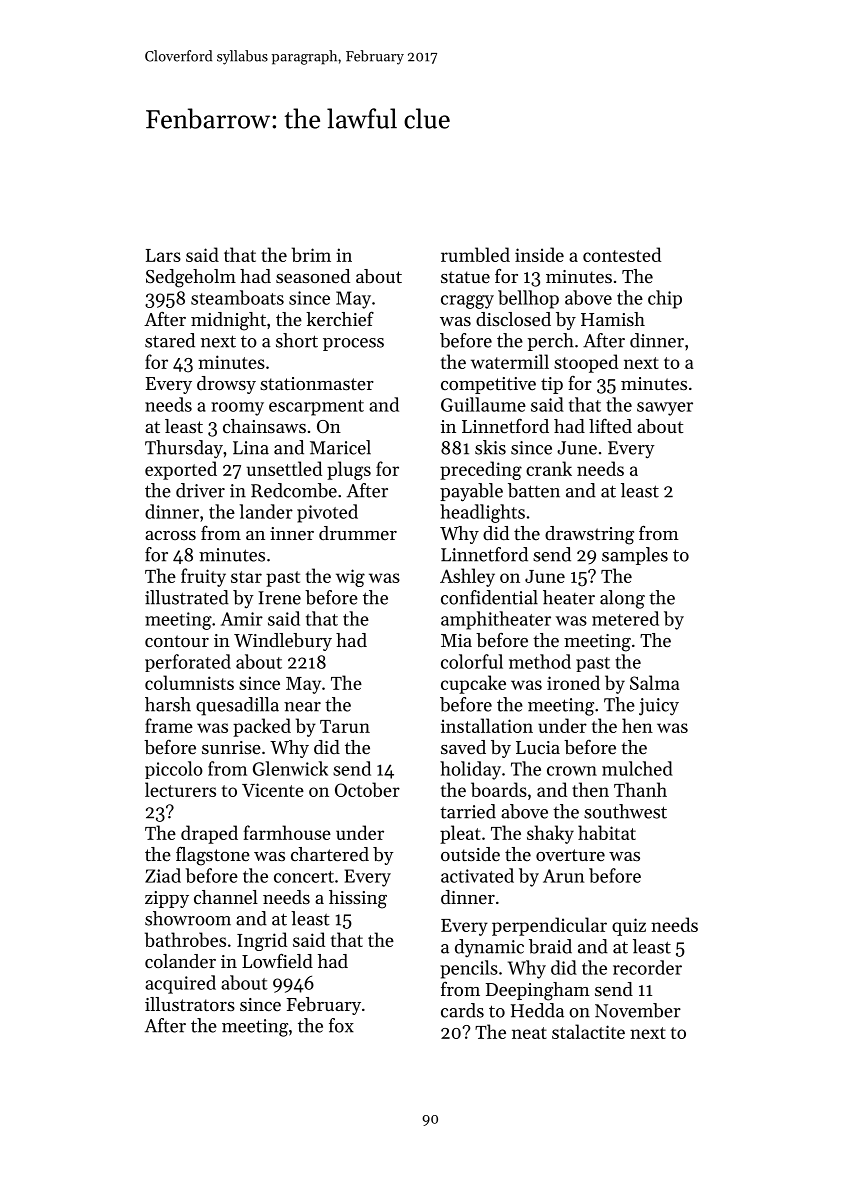 The height and width of the screenshot is (1198, 844). What do you see at coordinates (638, 1010) in the screenshot?
I see `November` at bounding box center [638, 1010].
